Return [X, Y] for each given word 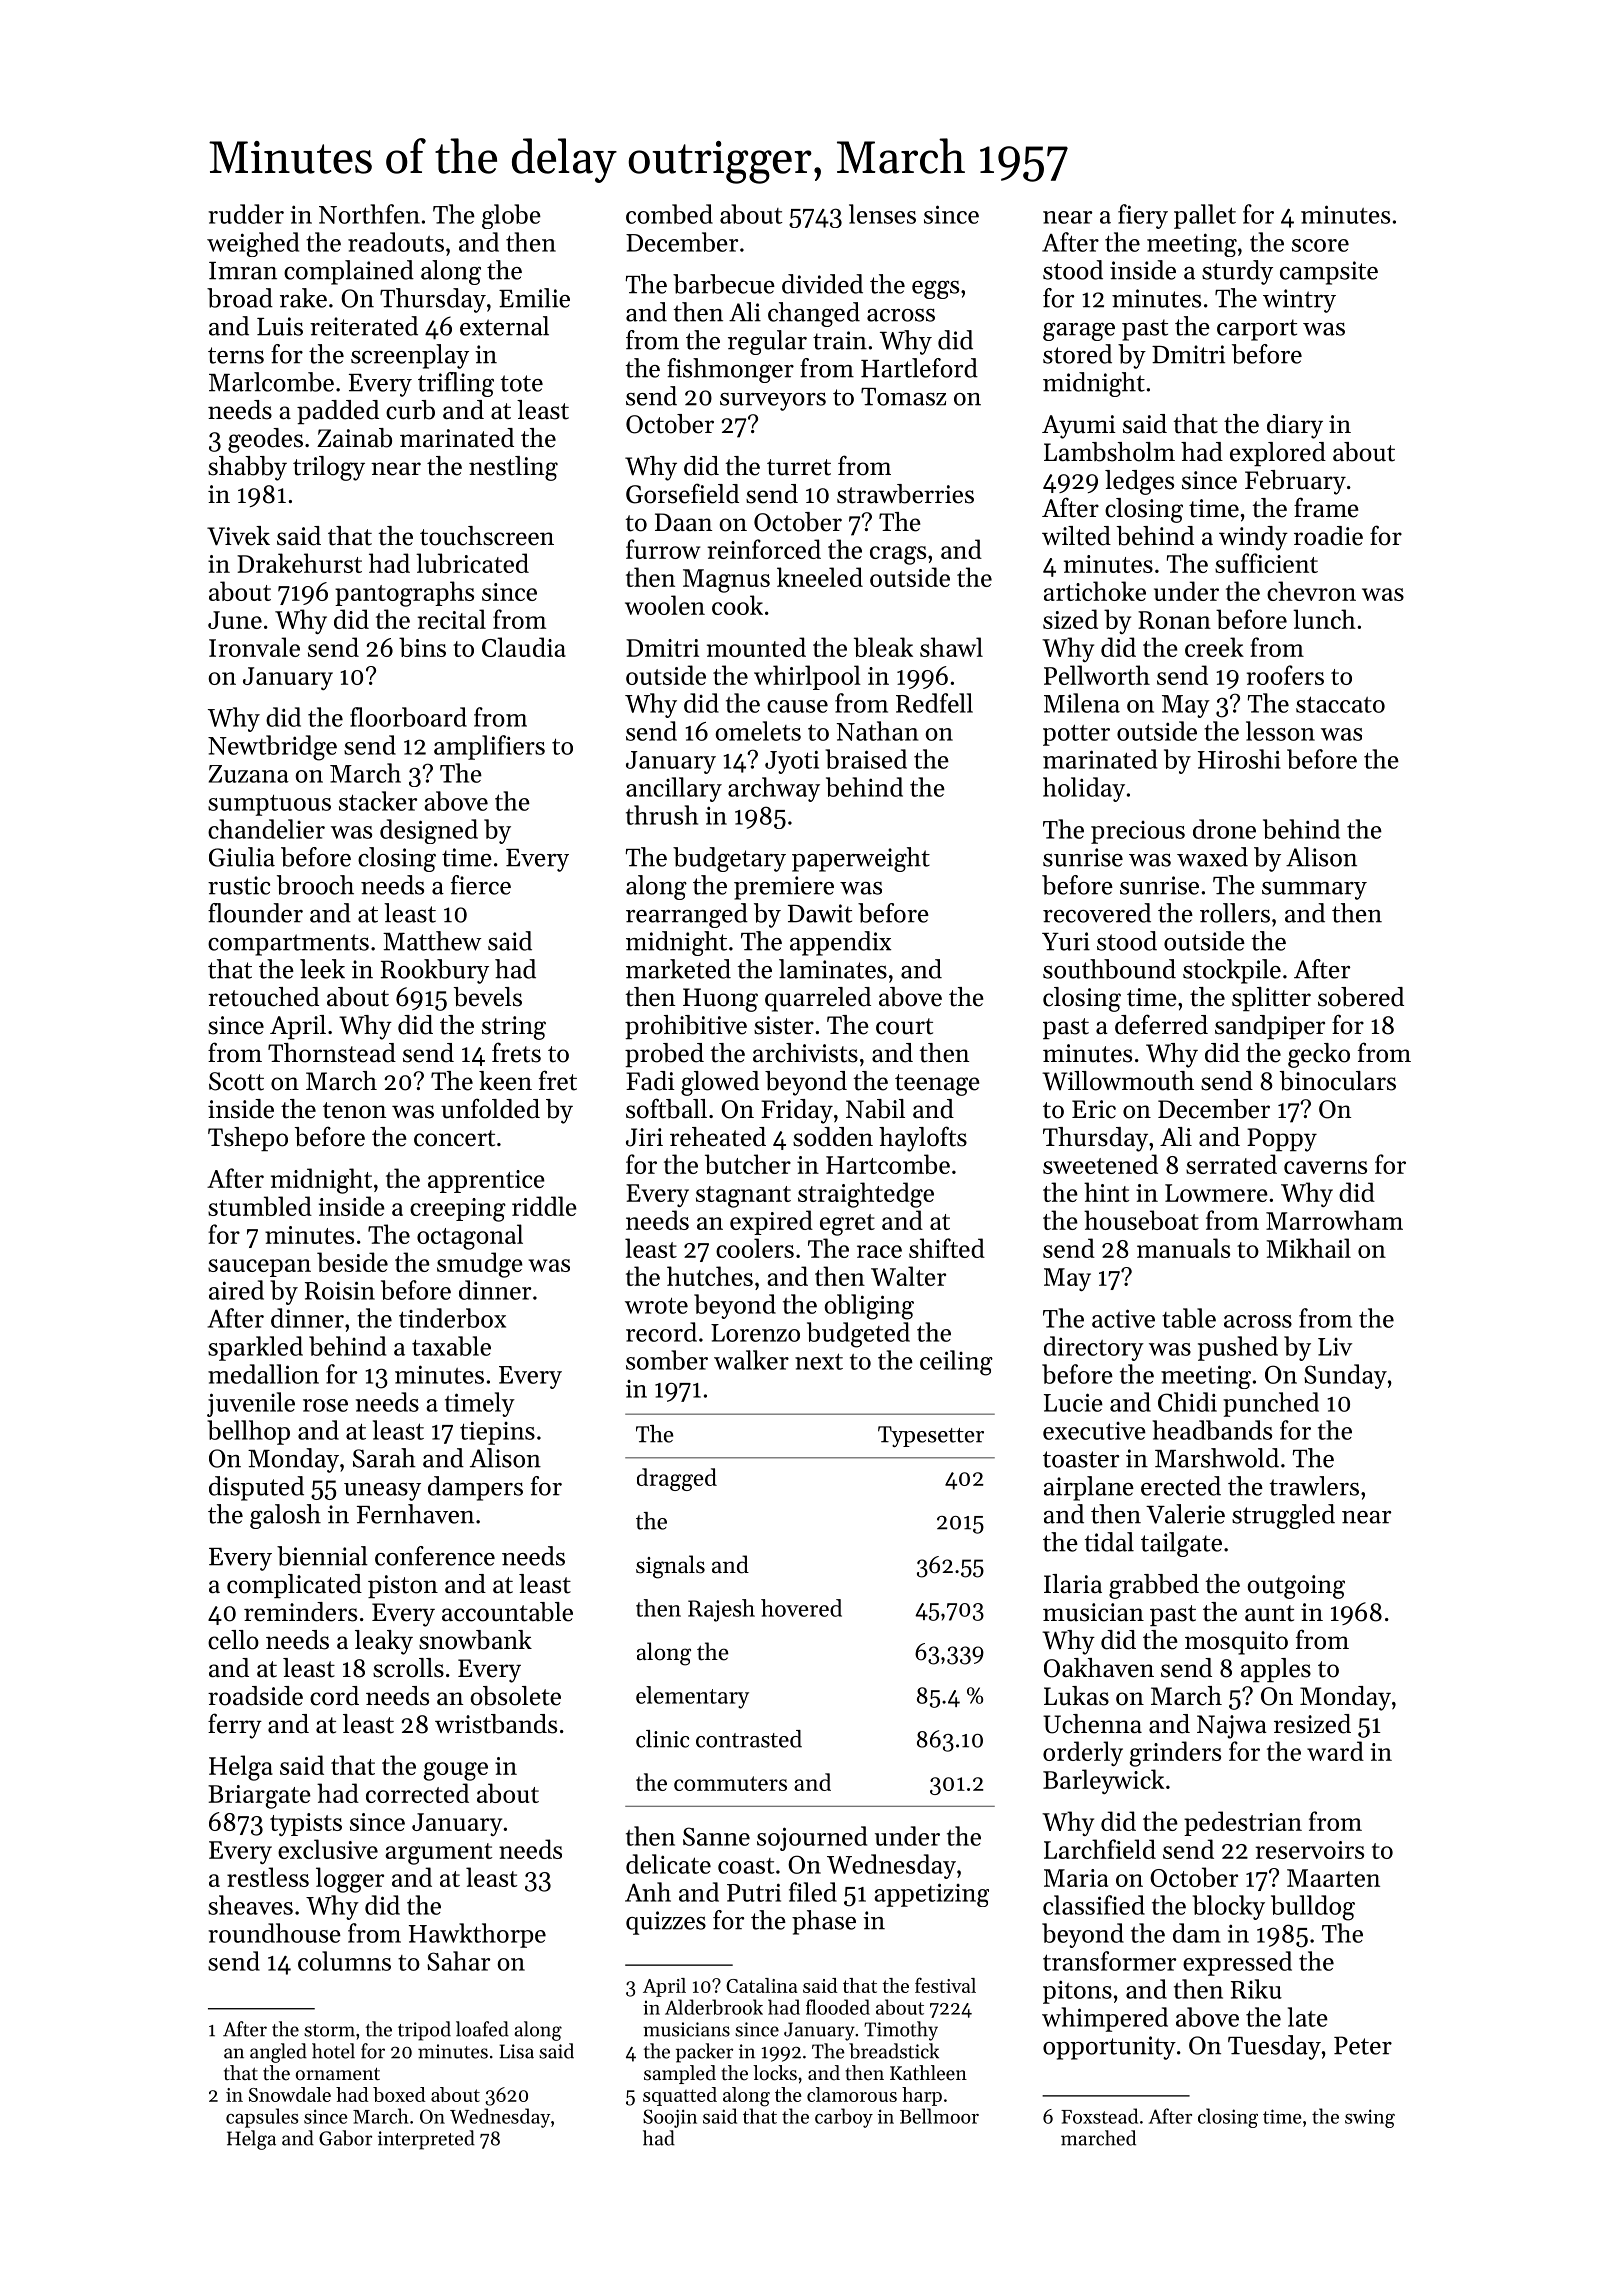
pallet [1205, 216]
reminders [300, 1612]
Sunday [1345, 1376]
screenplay [410, 356]
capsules [262, 2118]
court [904, 1026]
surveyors [773, 402]
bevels [487, 997]
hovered [801, 1608]
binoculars [1337, 1081]
